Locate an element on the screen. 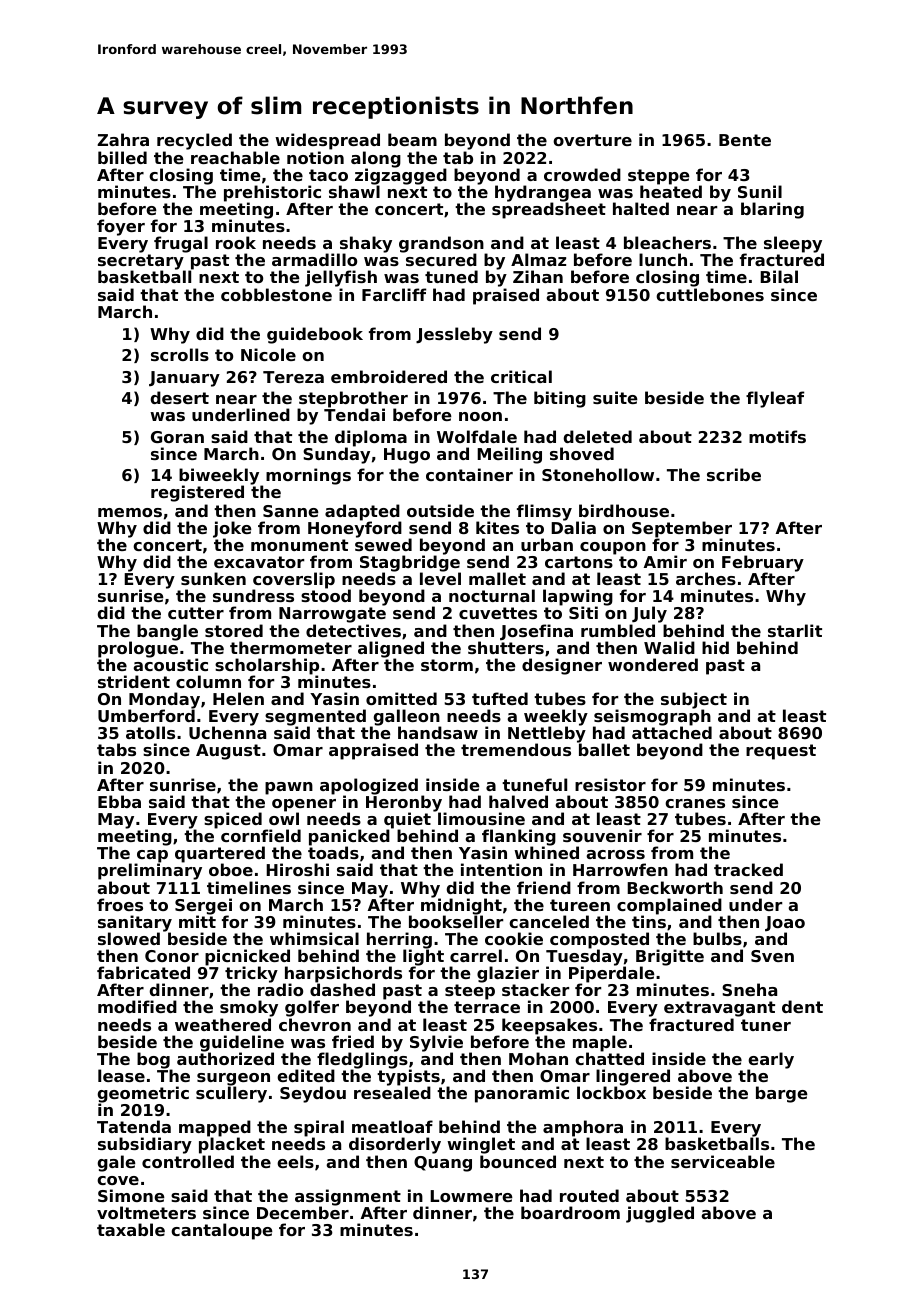  segmented is located at coordinates (315, 718).
